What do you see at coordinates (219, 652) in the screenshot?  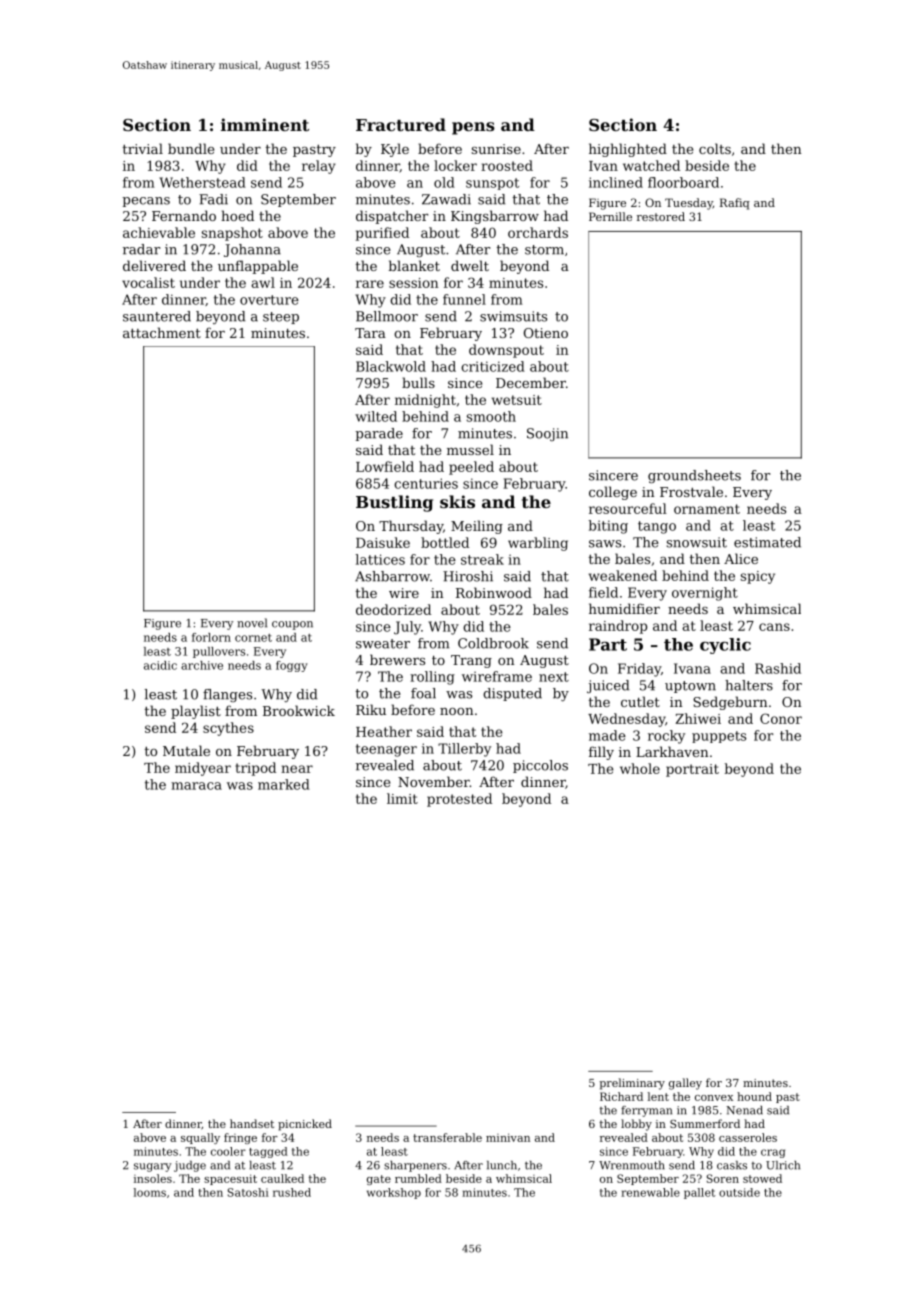 I see `pullovers` at bounding box center [219, 652].
